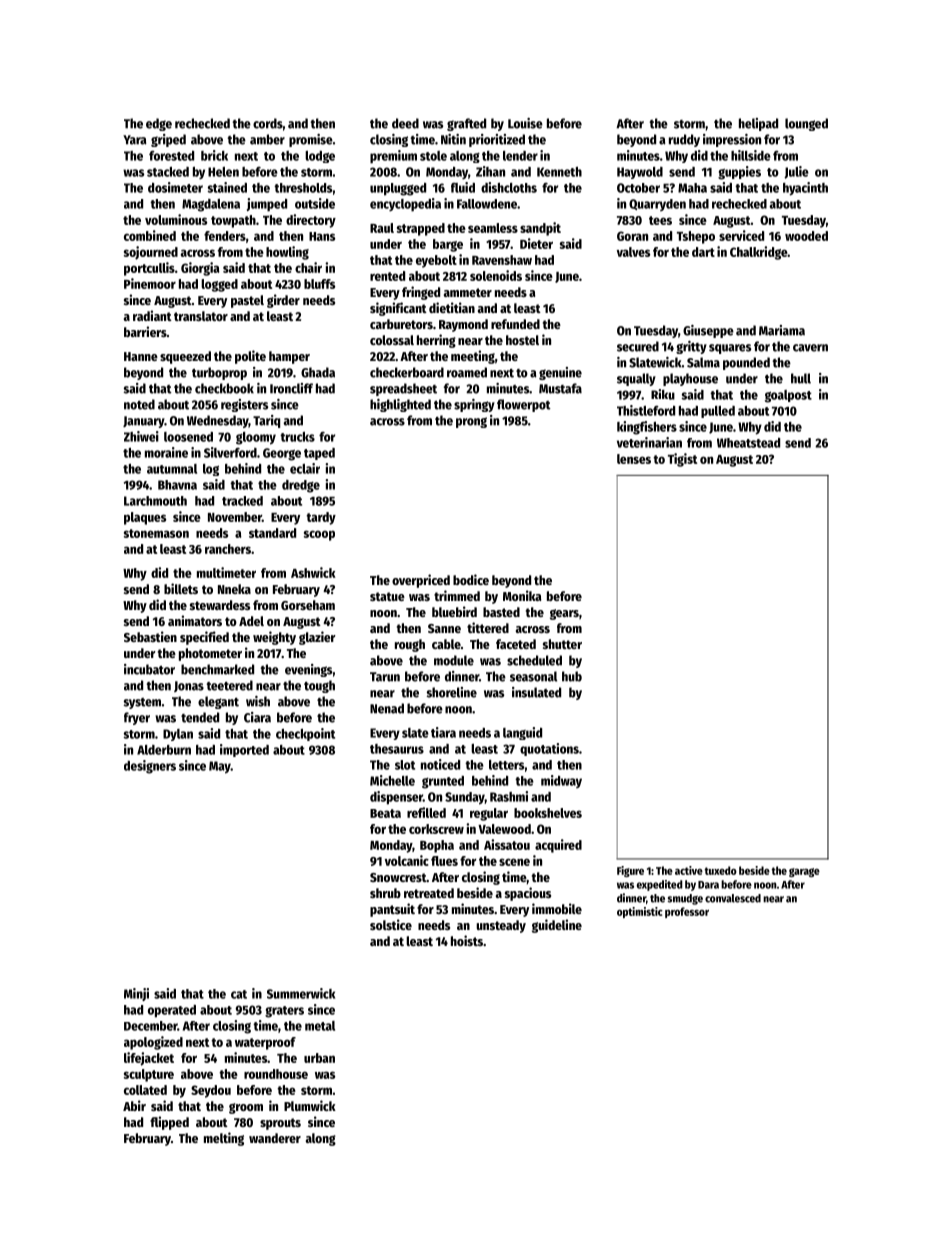 The image size is (952, 1233). Describe the element at coordinates (572, 676) in the image. I see `hub` at that location.
